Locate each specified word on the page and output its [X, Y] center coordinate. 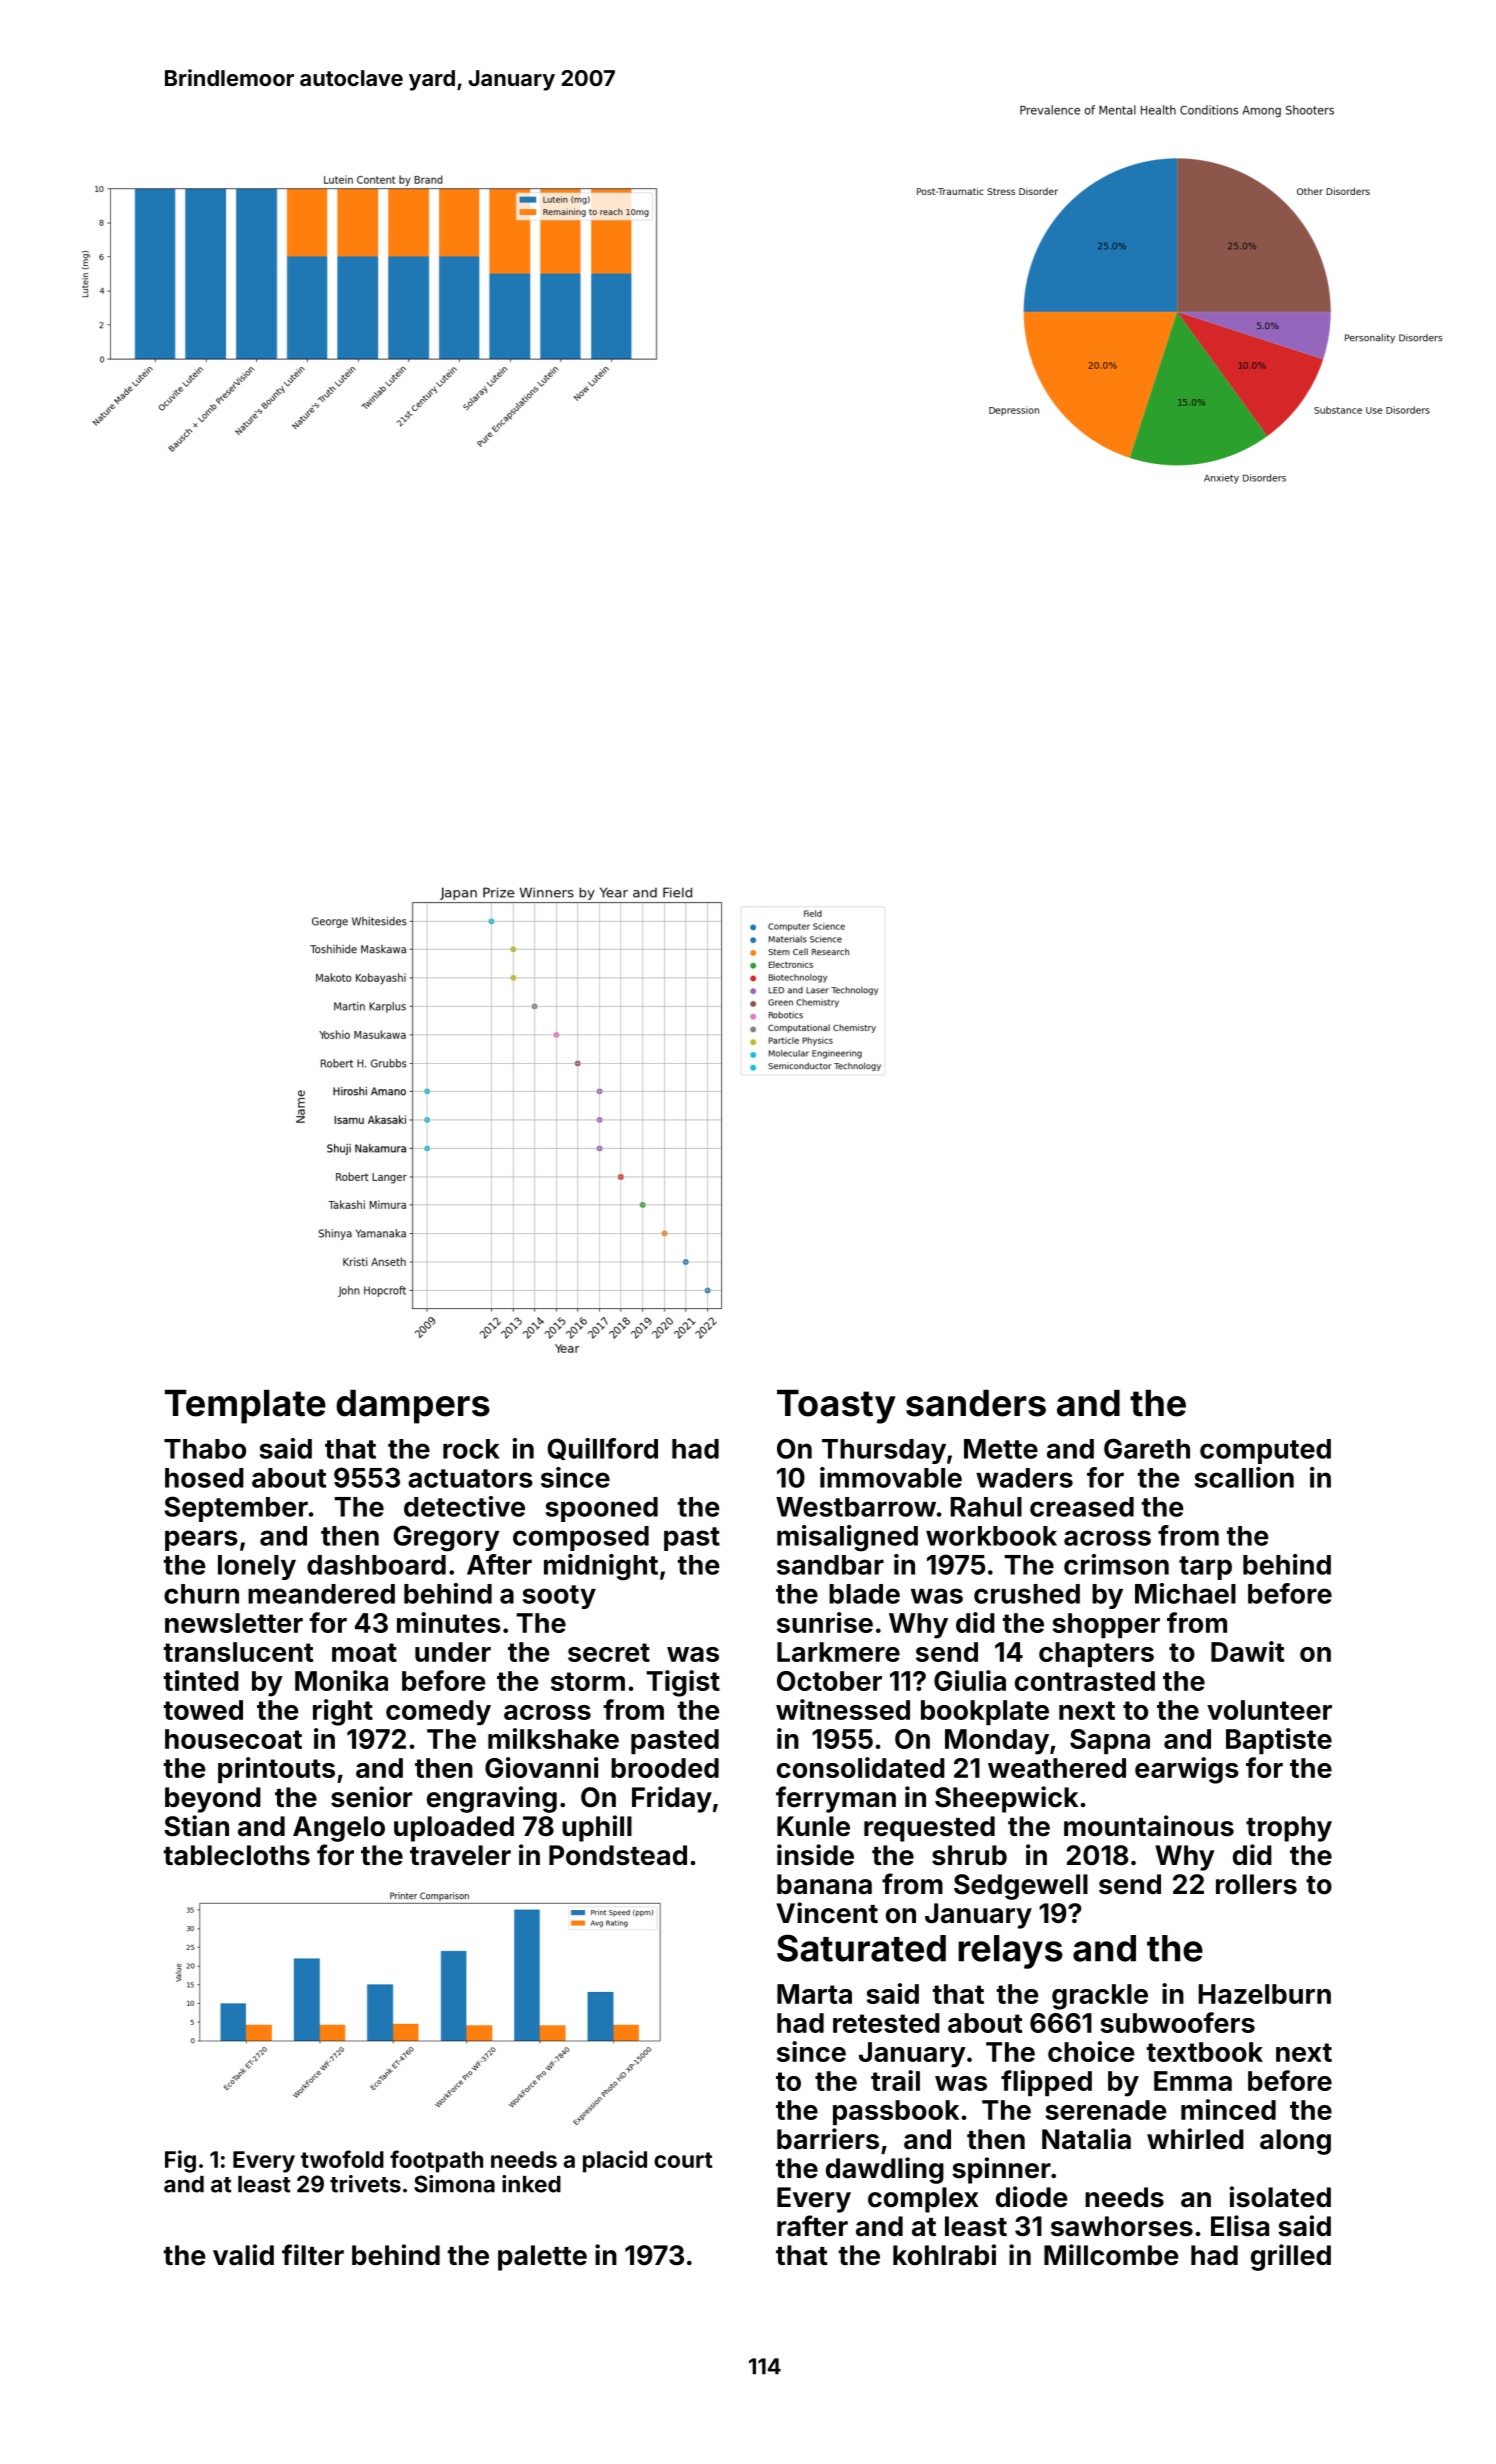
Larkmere [838, 1652]
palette [542, 2258]
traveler [460, 1855]
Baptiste [1279, 1741]
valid [243, 2255]
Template [245, 1407]
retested [886, 2023]
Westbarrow [856, 1507]
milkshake [553, 1738]
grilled [1291, 2257]
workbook [991, 1536]
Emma [1193, 2081]
